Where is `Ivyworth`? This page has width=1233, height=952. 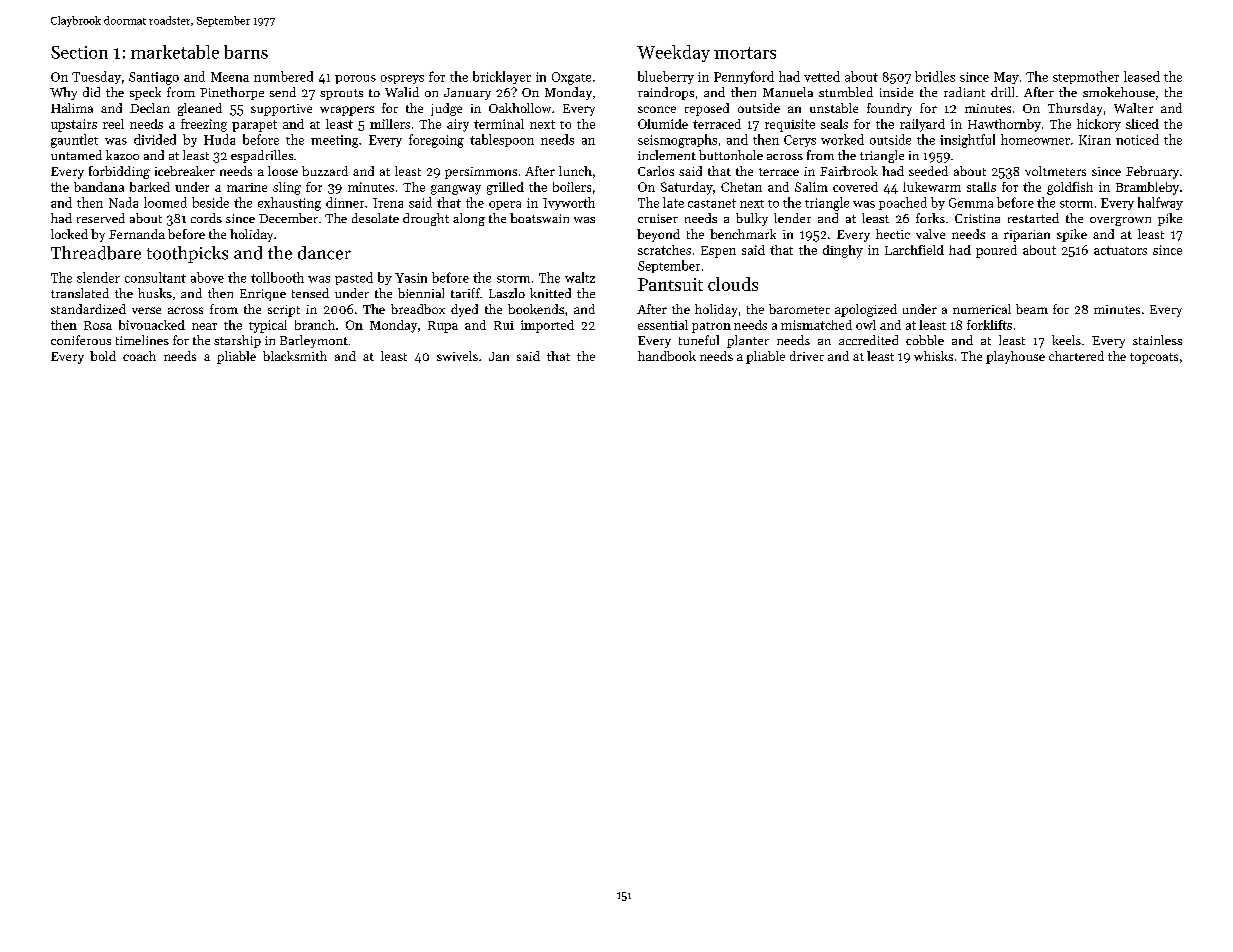 Ivyworth is located at coordinates (569, 203).
